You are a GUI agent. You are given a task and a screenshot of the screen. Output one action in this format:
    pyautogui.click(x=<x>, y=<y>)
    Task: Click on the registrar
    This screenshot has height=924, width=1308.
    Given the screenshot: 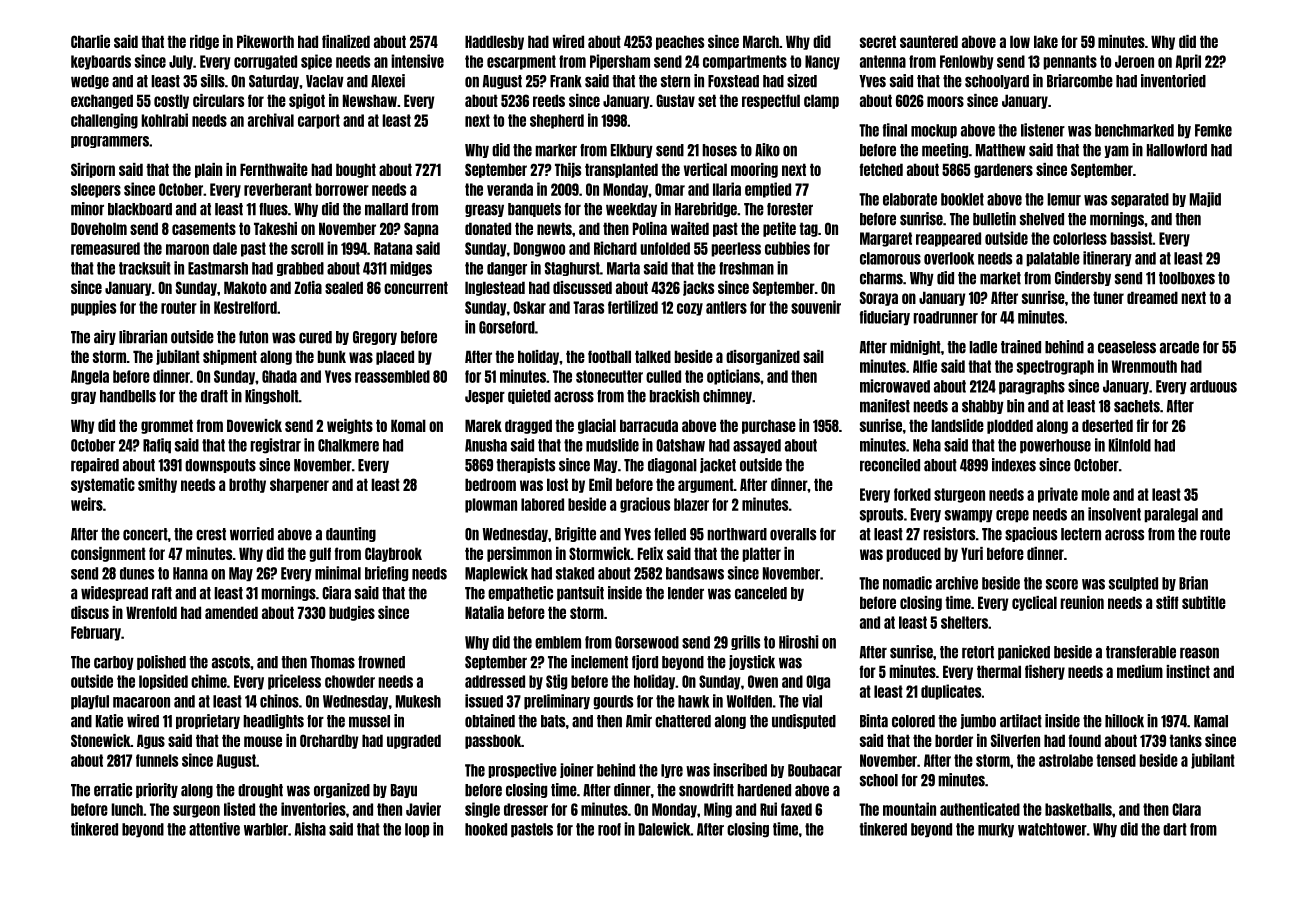 What is the action you would take?
    pyautogui.click(x=275, y=446)
